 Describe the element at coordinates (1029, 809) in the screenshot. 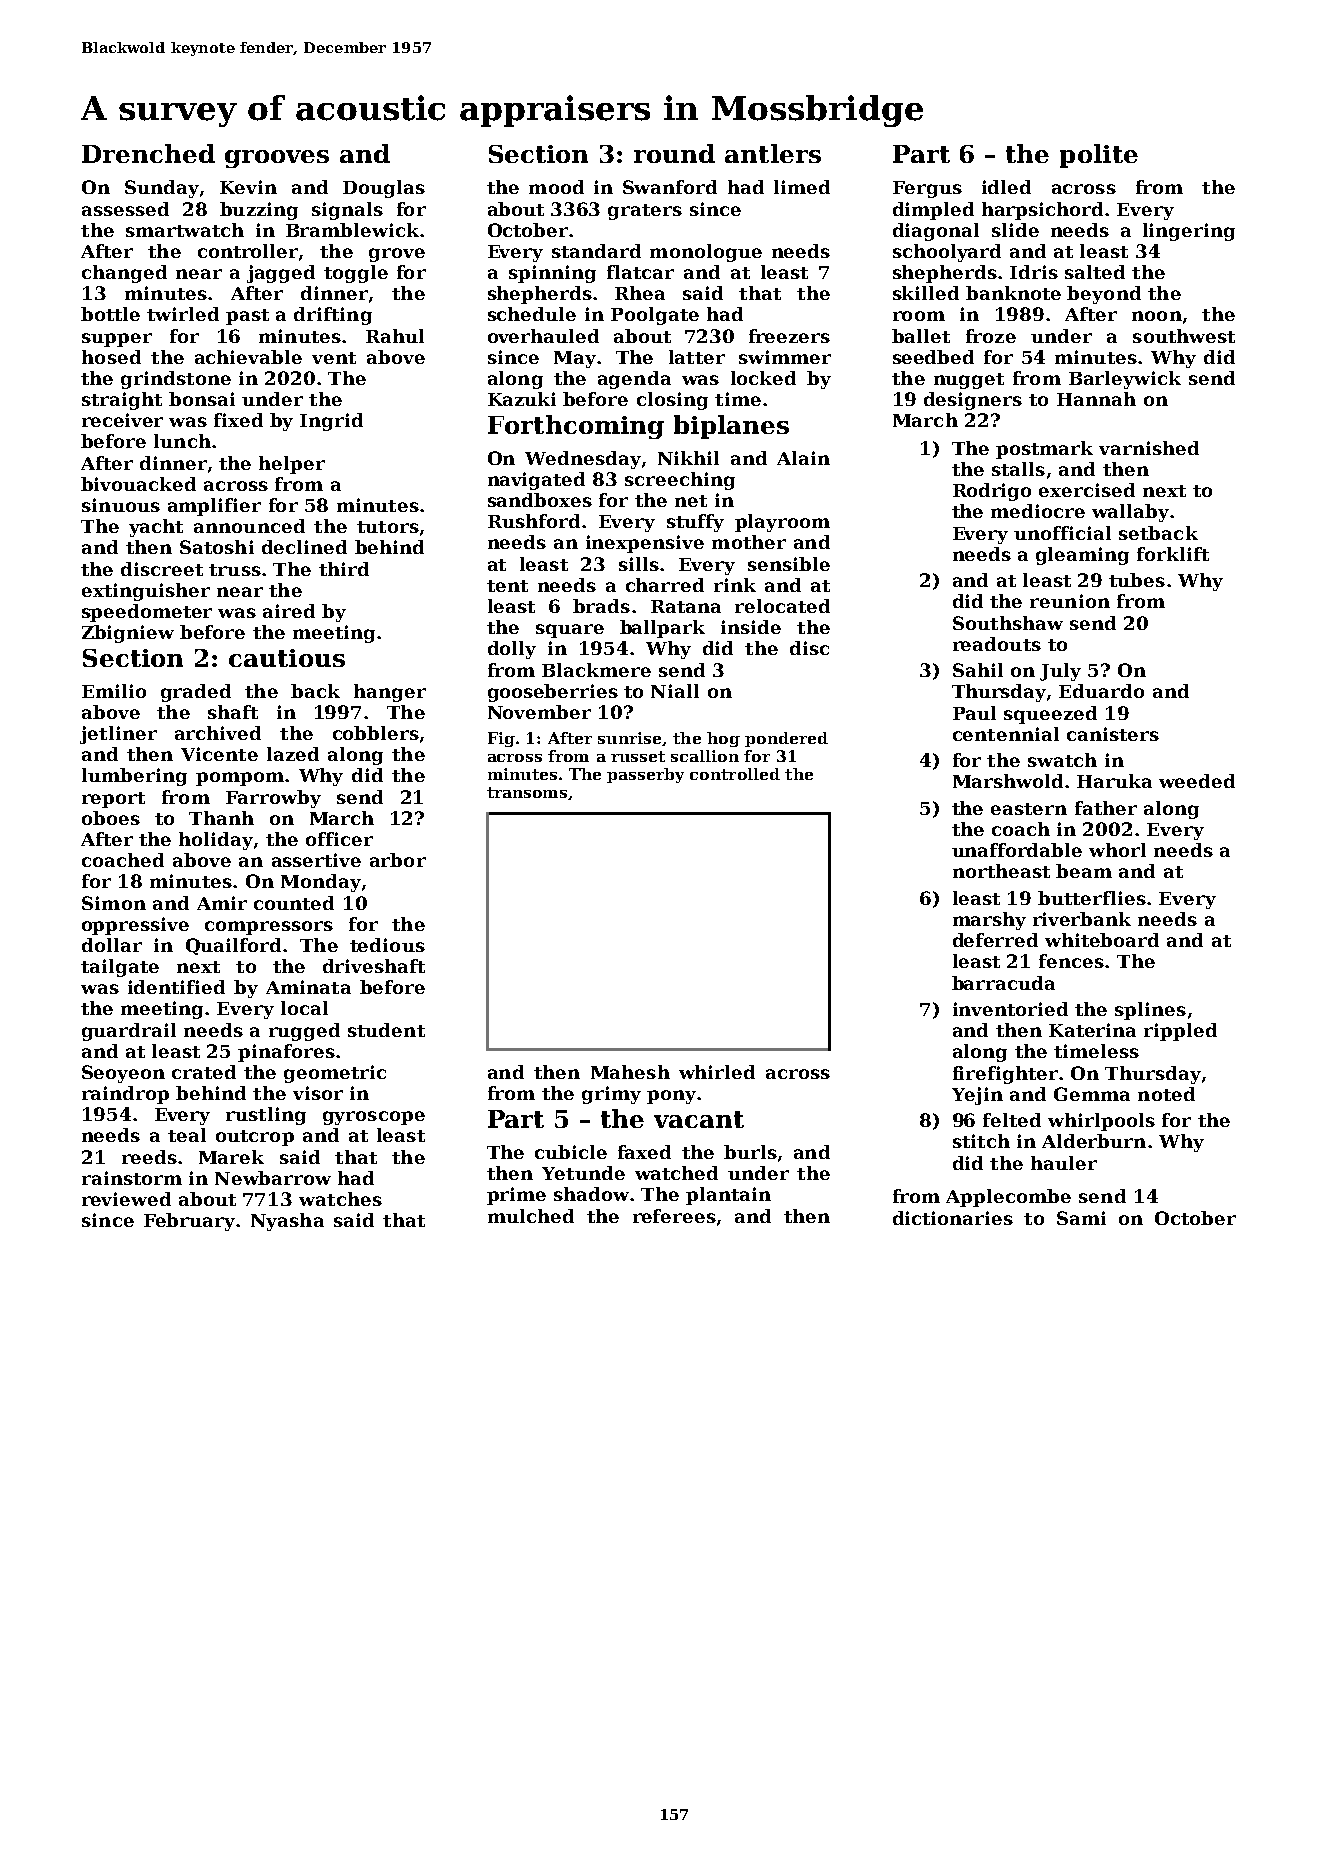

I see `eastern` at that location.
